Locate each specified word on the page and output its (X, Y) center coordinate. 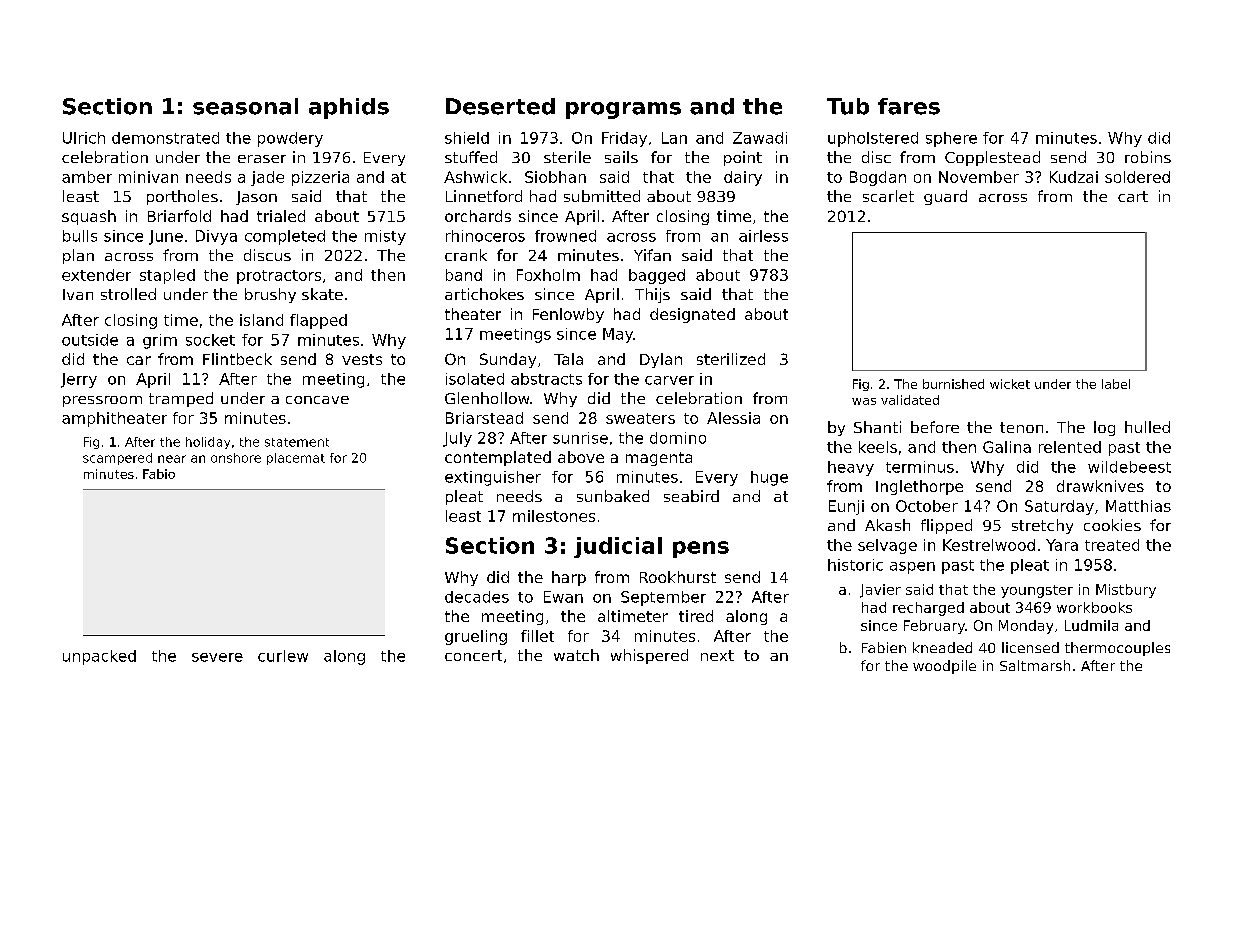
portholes (182, 197)
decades (477, 597)
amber (87, 177)
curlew (283, 656)
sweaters (640, 418)
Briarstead (484, 418)
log (1104, 428)
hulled (1147, 427)
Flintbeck (237, 359)
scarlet (888, 196)
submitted (602, 196)
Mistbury (1126, 591)
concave (317, 400)
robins (1148, 157)
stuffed (471, 157)
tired (696, 616)
